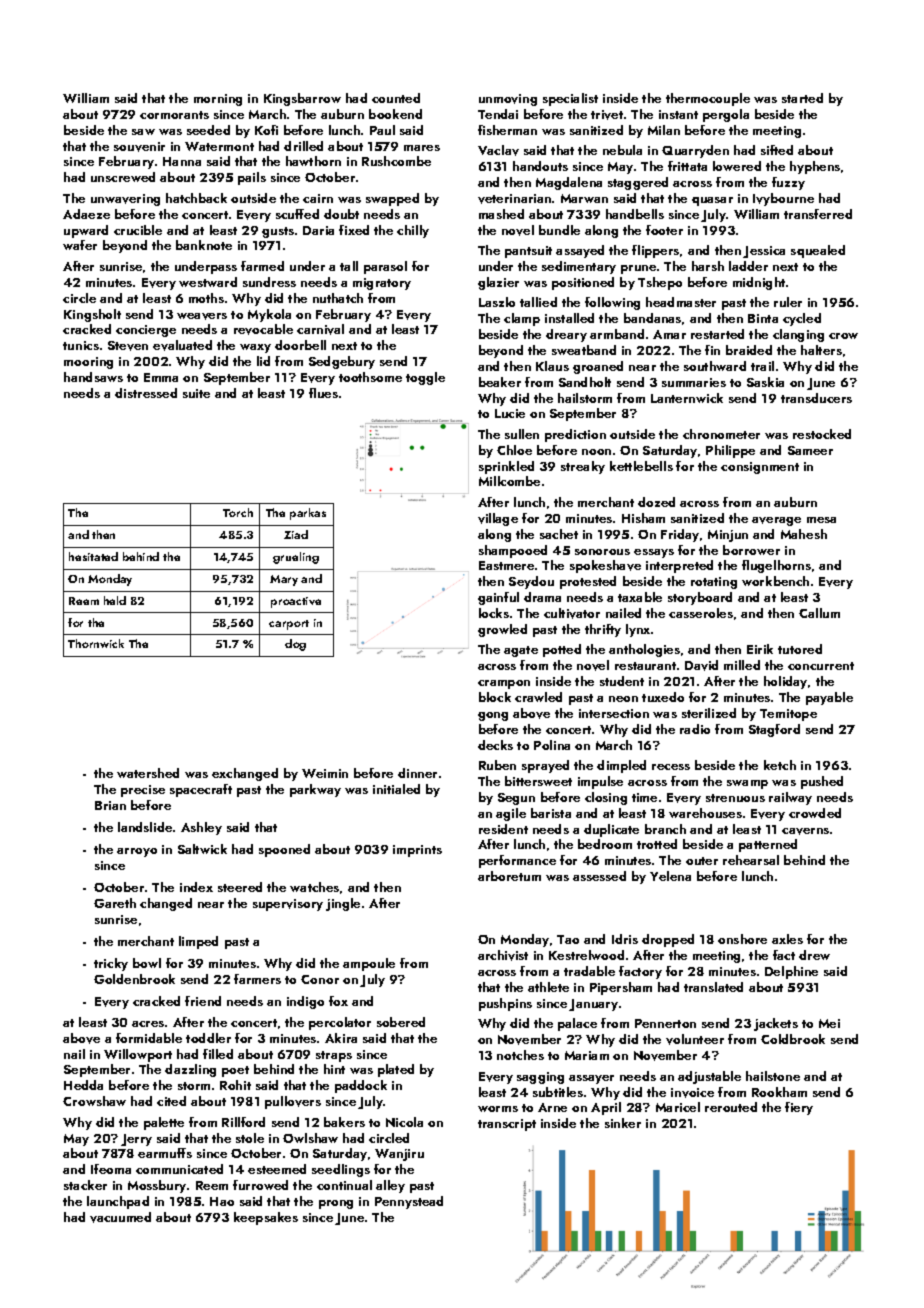 This screenshot has width=924, height=1308. What do you see at coordinates (821, 666) in the screenshot?
I see `concurrent` at bounding box center [821, 666].
